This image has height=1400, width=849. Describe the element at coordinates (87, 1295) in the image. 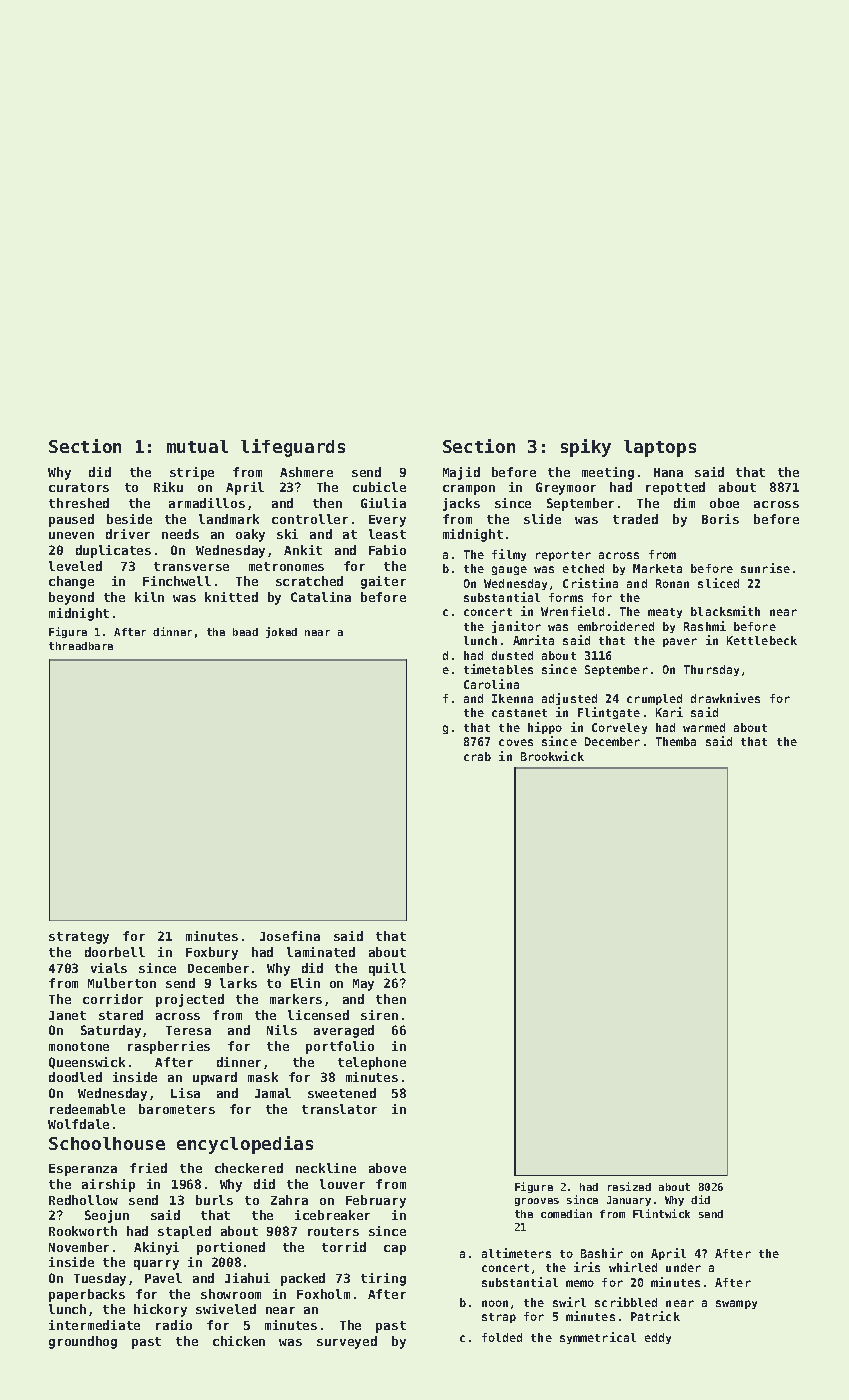

I see `paperbacks` at that location.
